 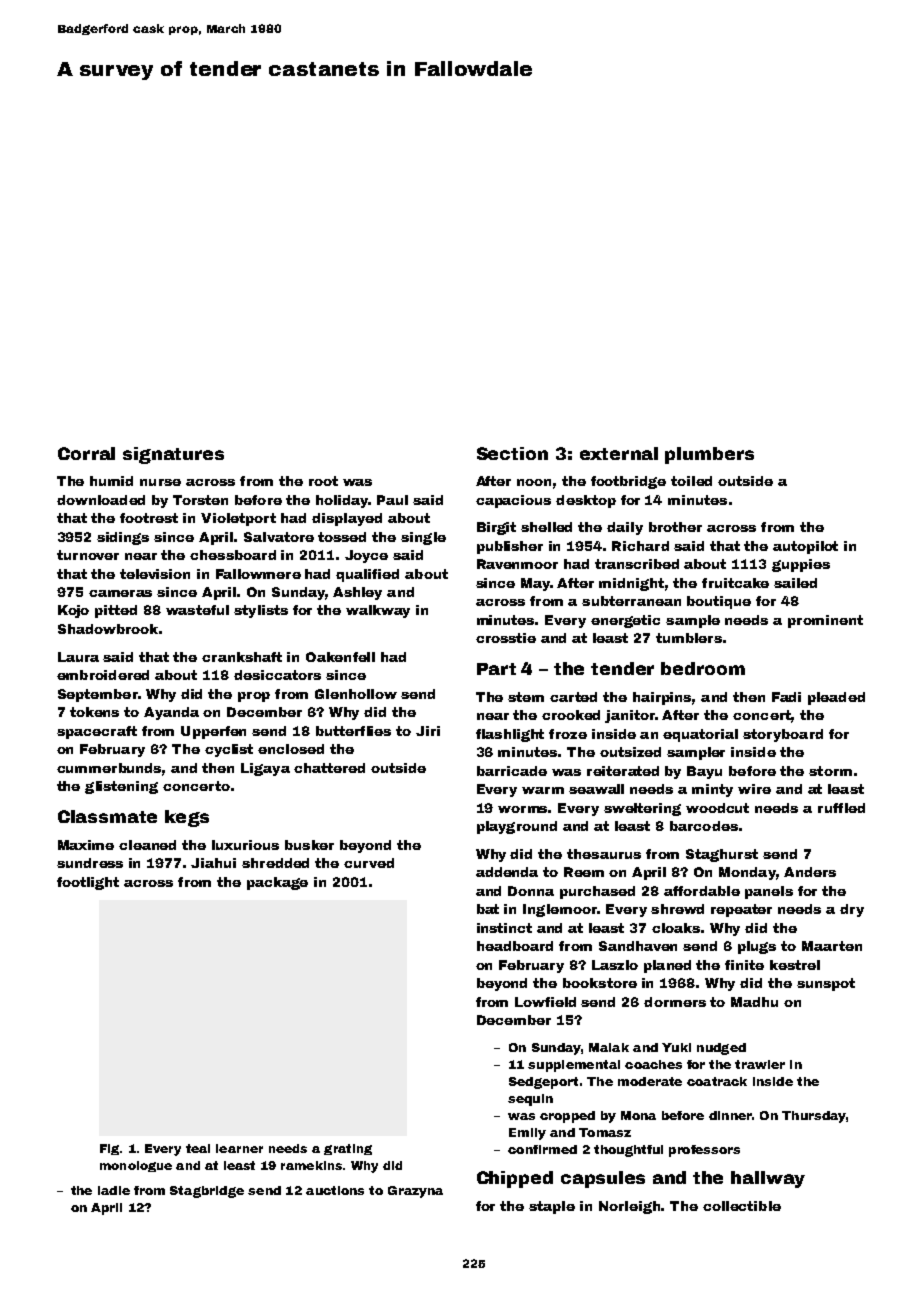 What do you see at coordinates (709, 455) in the image?
I see `plumbers` at bounding box center [709, 455].
